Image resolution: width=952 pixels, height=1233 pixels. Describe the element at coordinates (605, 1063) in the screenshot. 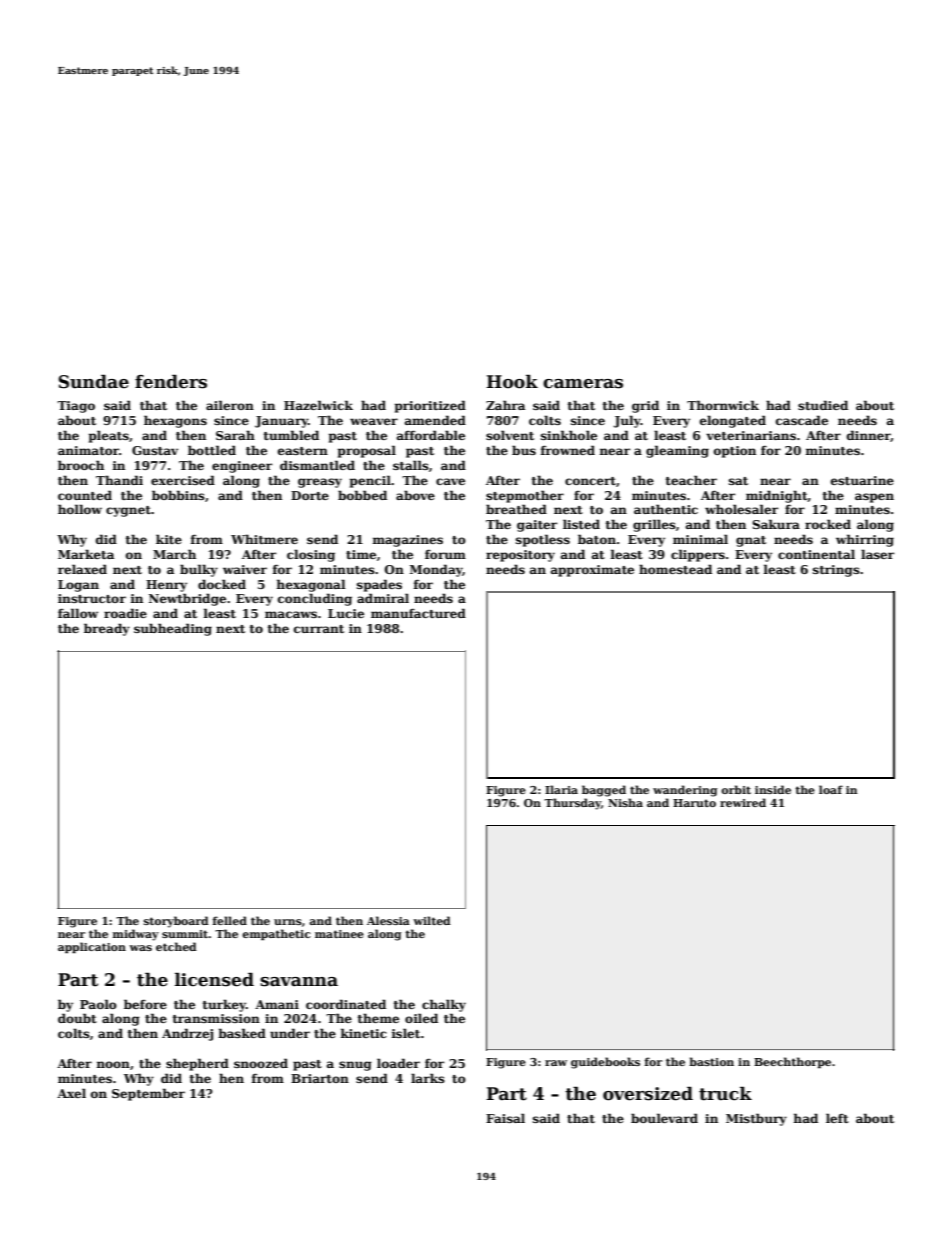

I see `guidebooks` at that location.
